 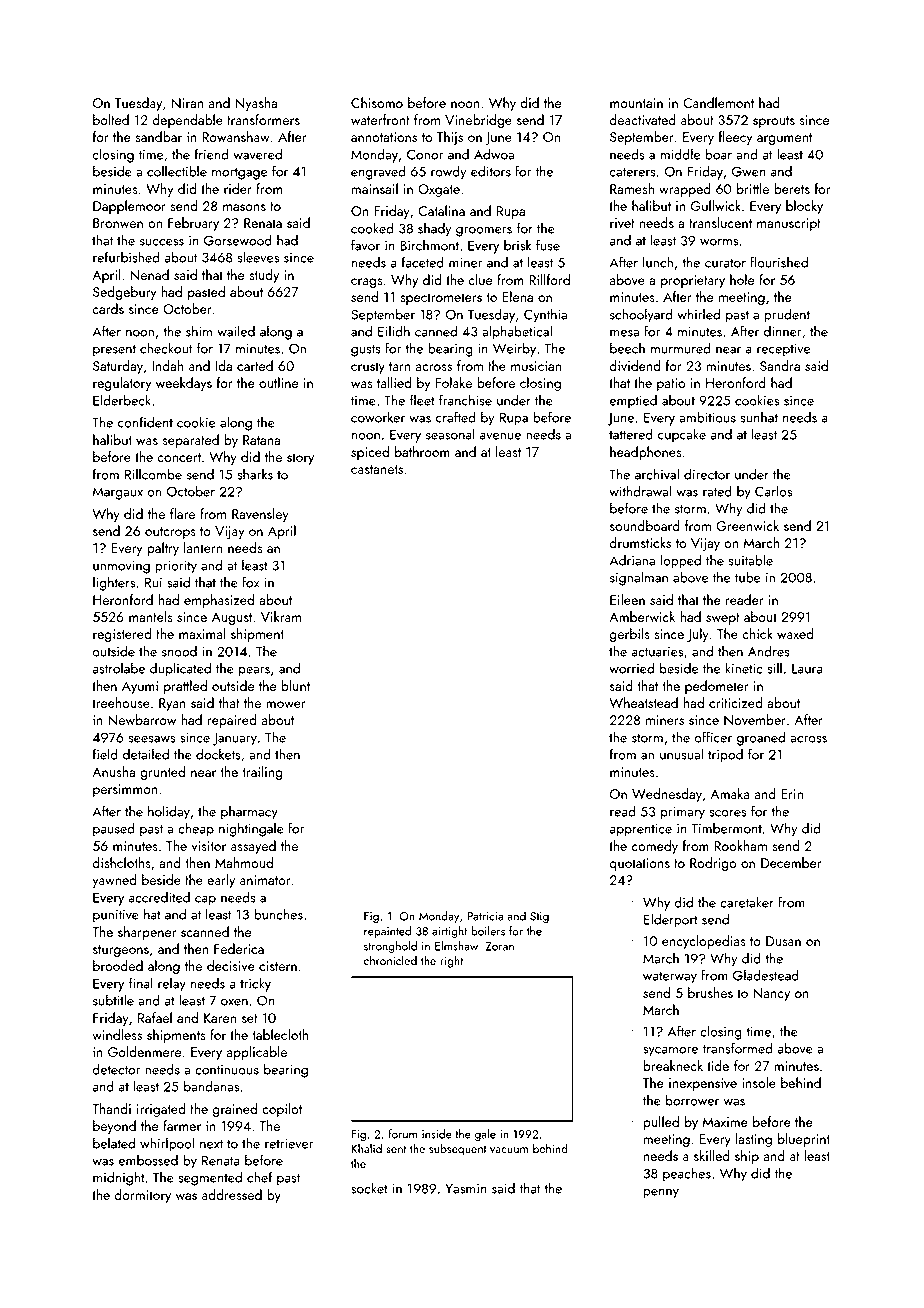 I want to click on trailing, so click(x=262, y=773).
